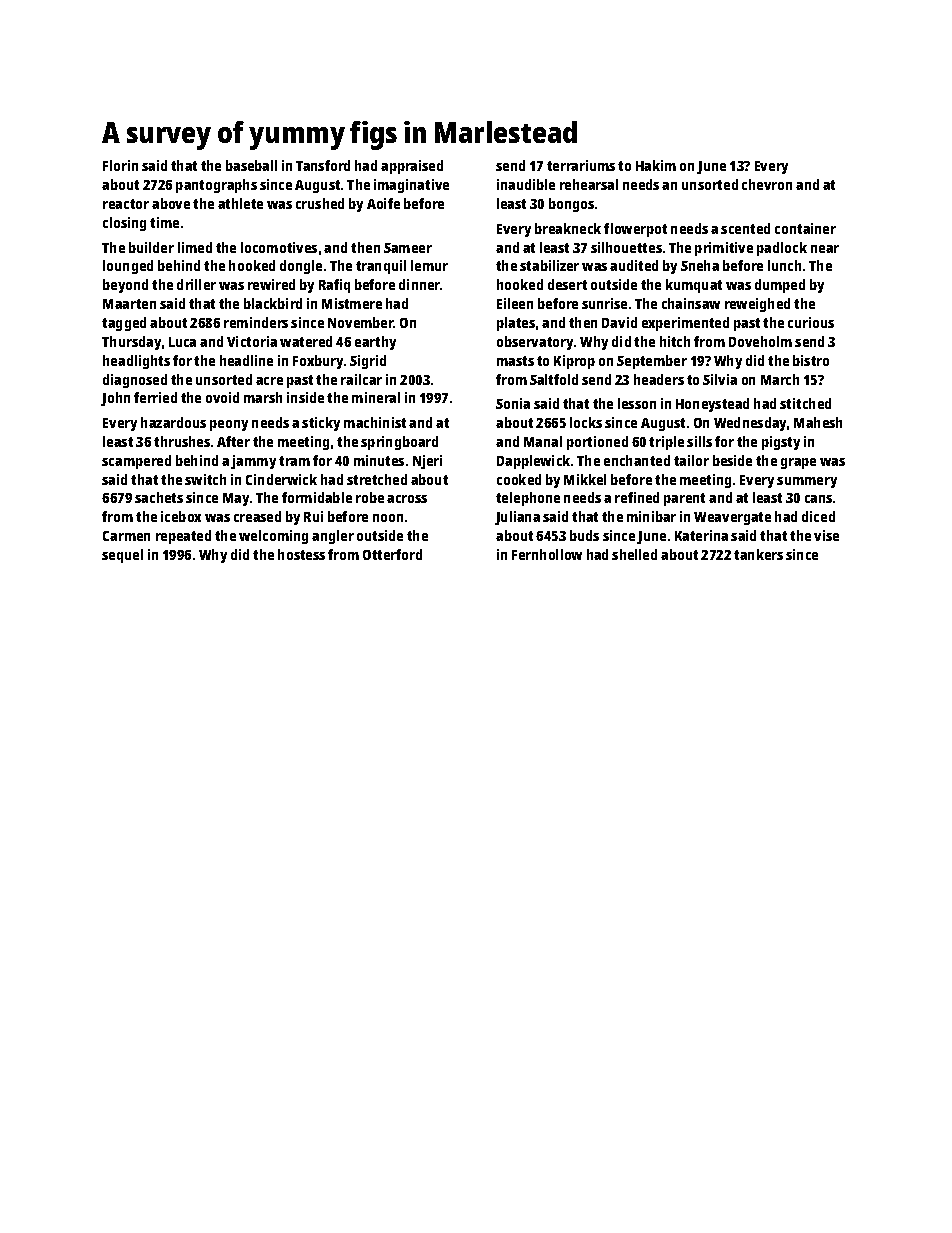 The image size is (952, 1233). Describe the element at coordinates (699, 441) in the image. I see `sills` at that location.
